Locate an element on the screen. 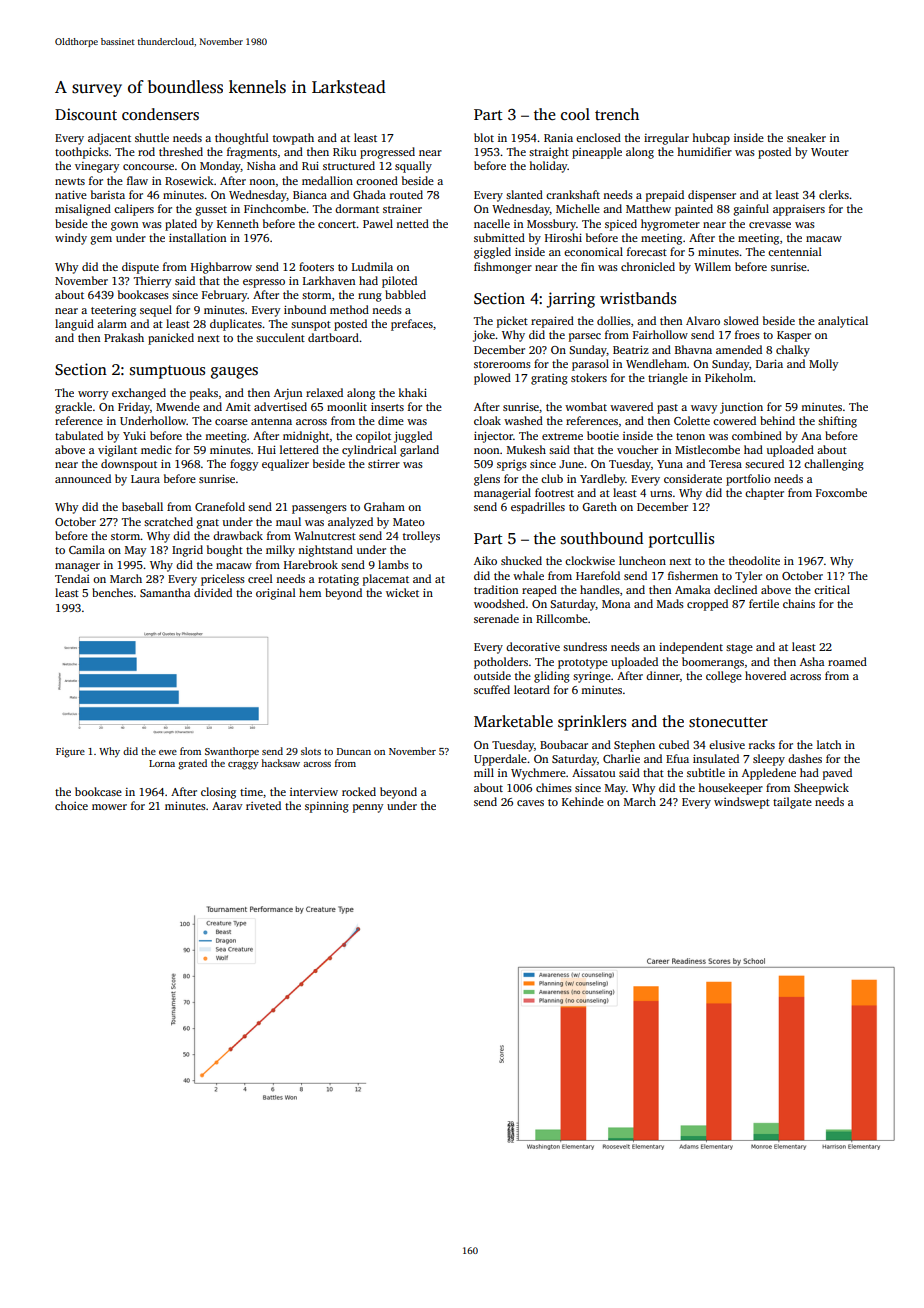  crevasse is located at coordinates (770, 225).
